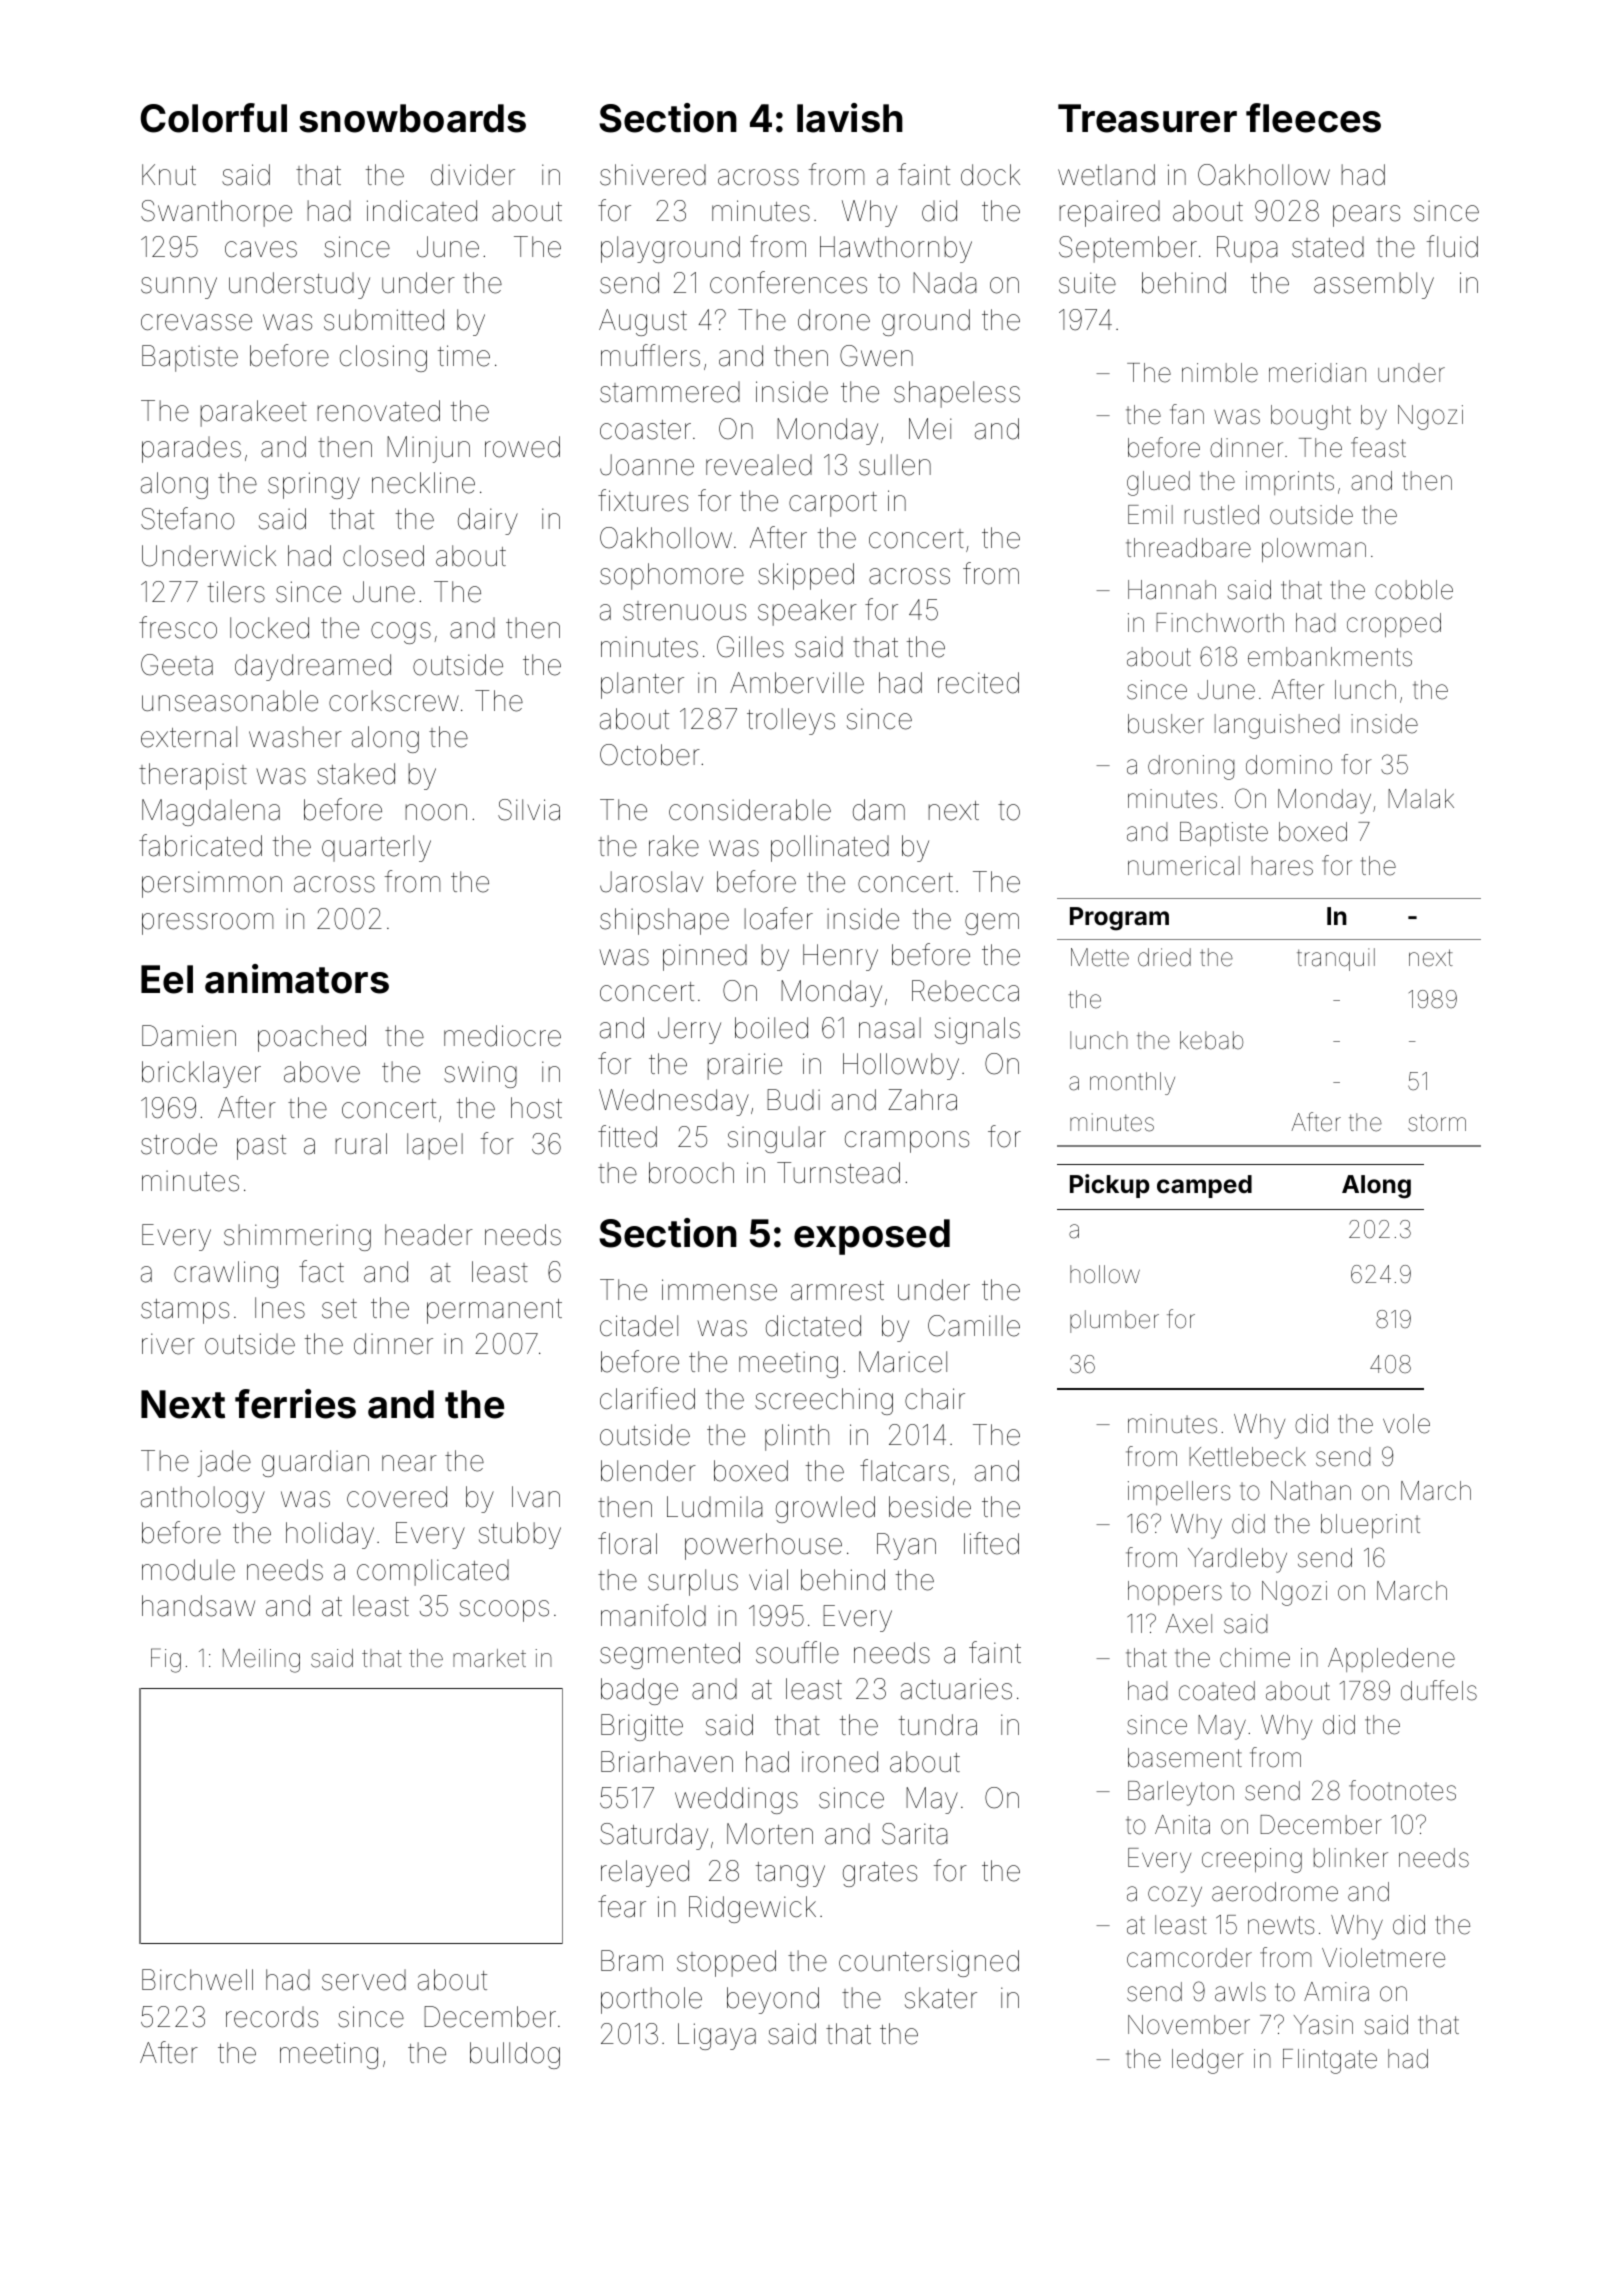  What do you see at coordinates (622, 1906) in the document?
I see `fear` at bounding box center [622, 1906].
